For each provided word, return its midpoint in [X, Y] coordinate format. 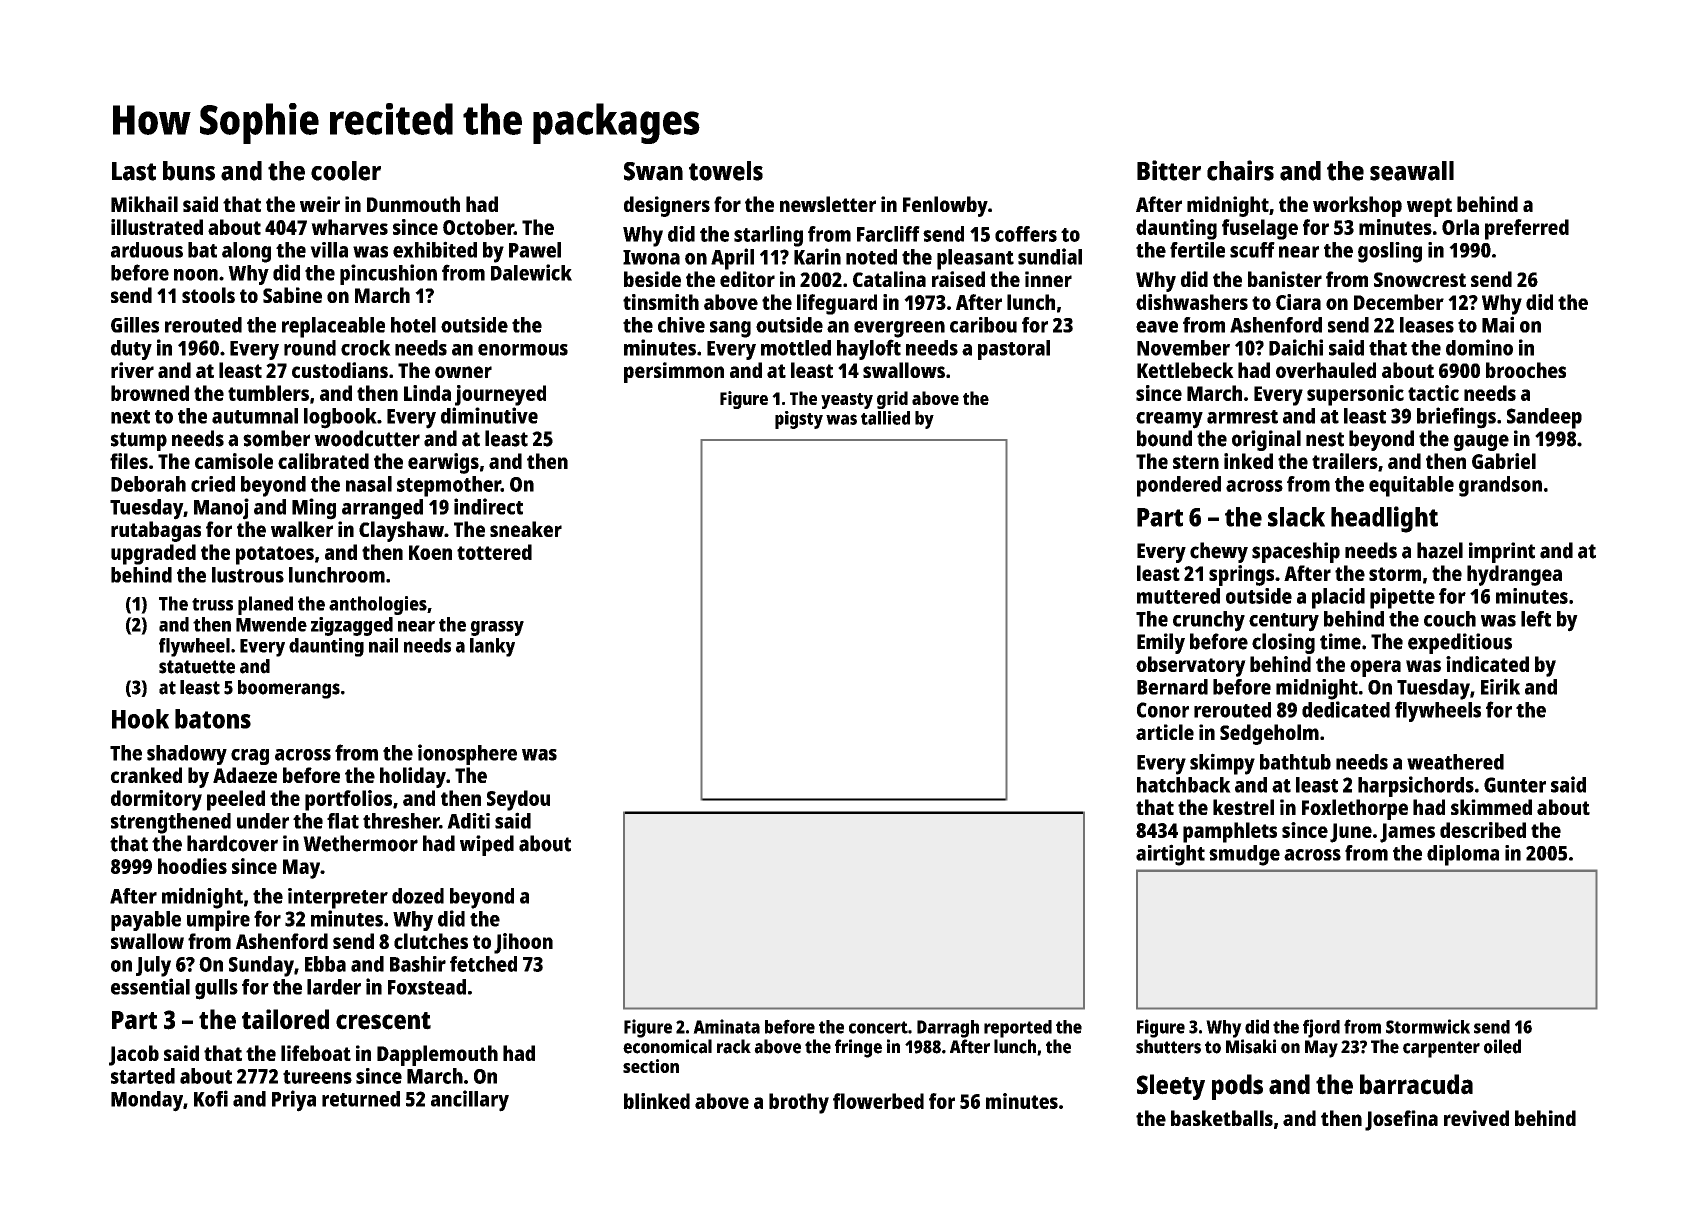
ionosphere [467, 754]
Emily [1161, 643]
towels [726, 171]
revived [1476, 1118]
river [132, 370]
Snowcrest [1420, 279]
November [1183, 348]
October [478, 227]
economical [667, 1046]
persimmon [674, 372]
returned [361, 1099]
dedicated [1346, 709]
